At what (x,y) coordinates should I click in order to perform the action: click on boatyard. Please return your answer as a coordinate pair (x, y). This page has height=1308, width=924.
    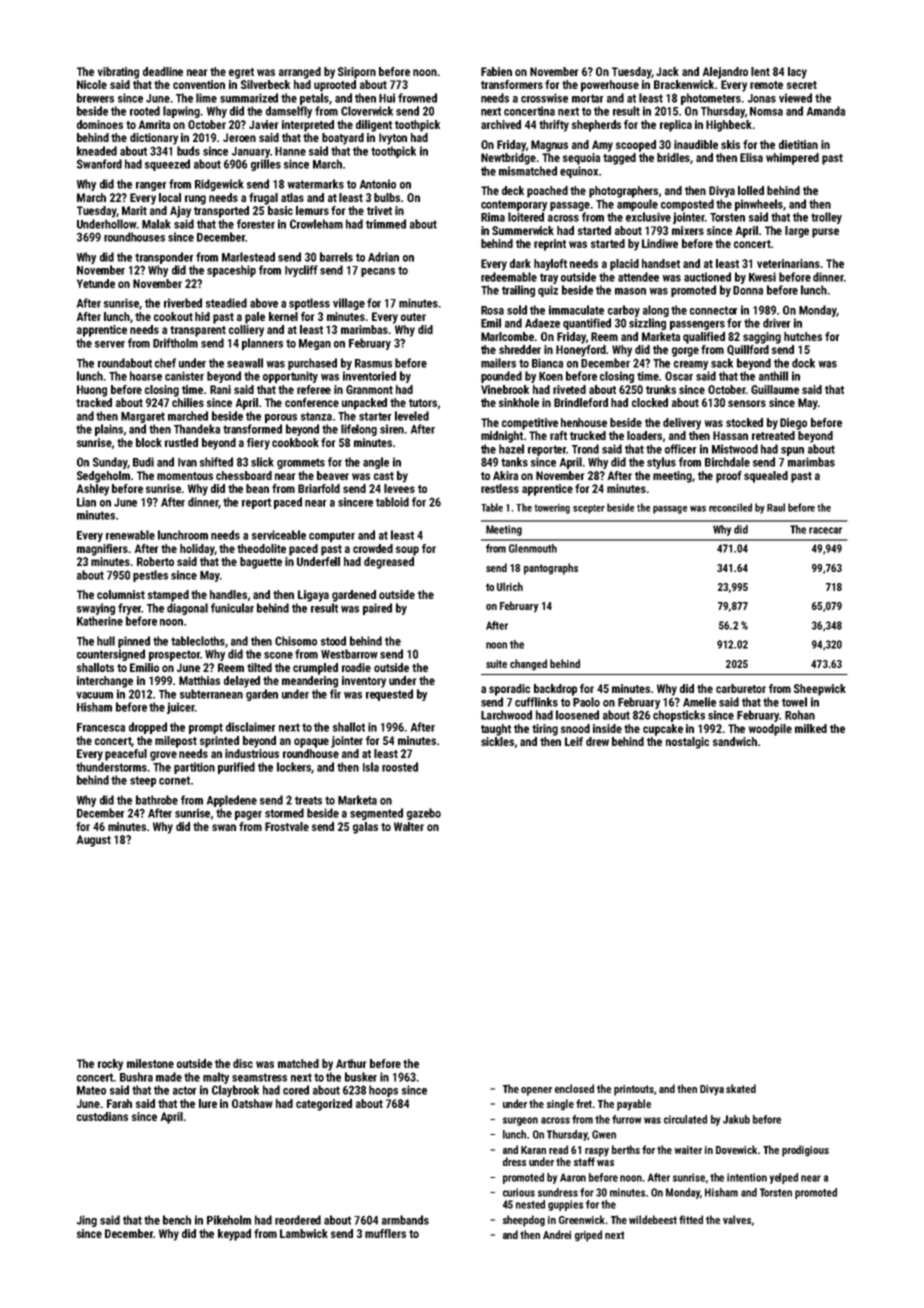
    Looking at the image, I should click on (343, 139).
